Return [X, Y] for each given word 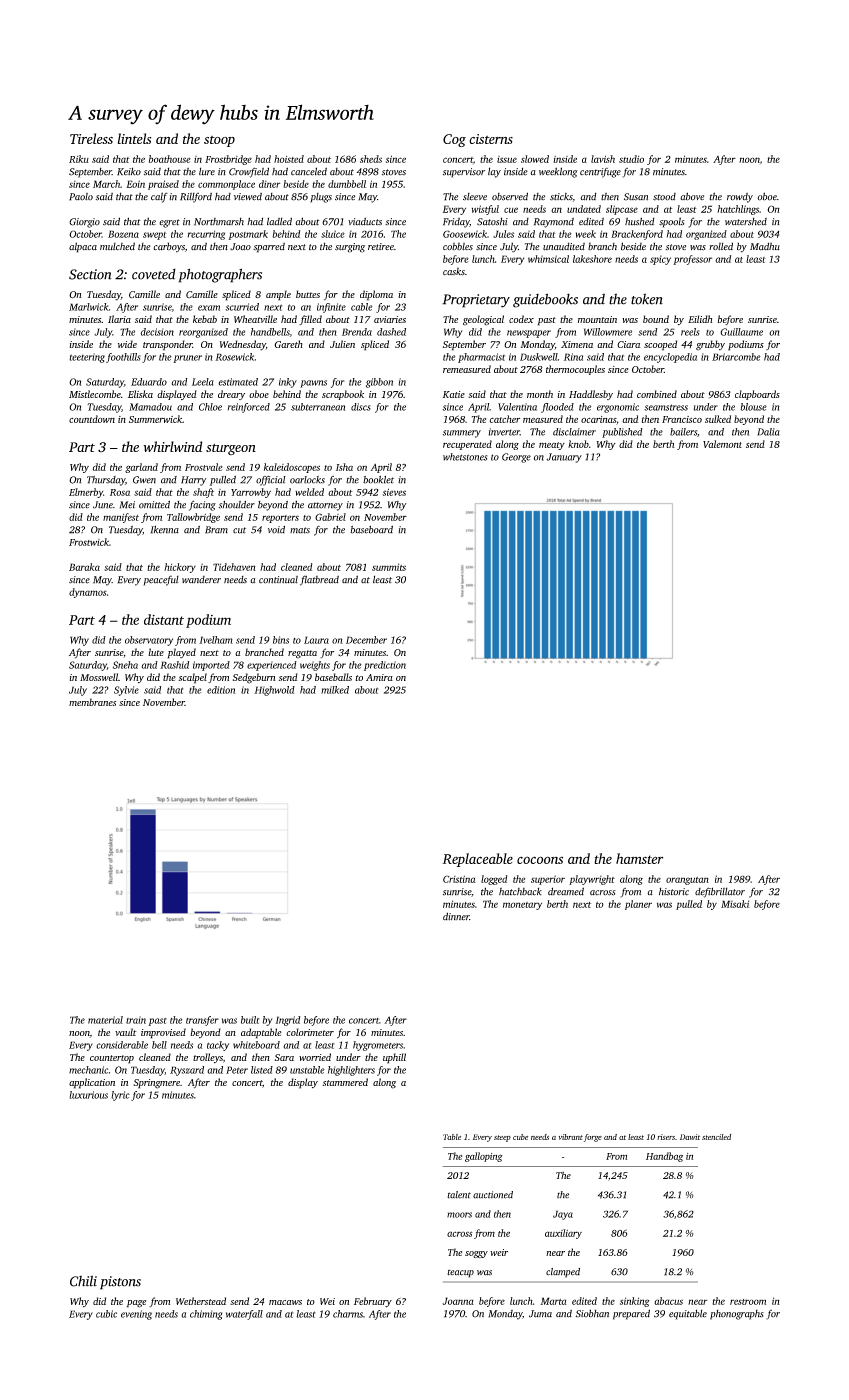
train [136, 1020]
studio [631, 159]
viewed [248, 197]
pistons [120, 1283]
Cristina [459, 879]
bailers [683, 432]
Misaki [735, 904]
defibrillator [720, 892]
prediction [385, 666]
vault [126, 1032]
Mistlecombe [95, 394]
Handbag [664, 1157]
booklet [378, 480]
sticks [561, 197]
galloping [484, 1157]
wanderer [201, 580]
